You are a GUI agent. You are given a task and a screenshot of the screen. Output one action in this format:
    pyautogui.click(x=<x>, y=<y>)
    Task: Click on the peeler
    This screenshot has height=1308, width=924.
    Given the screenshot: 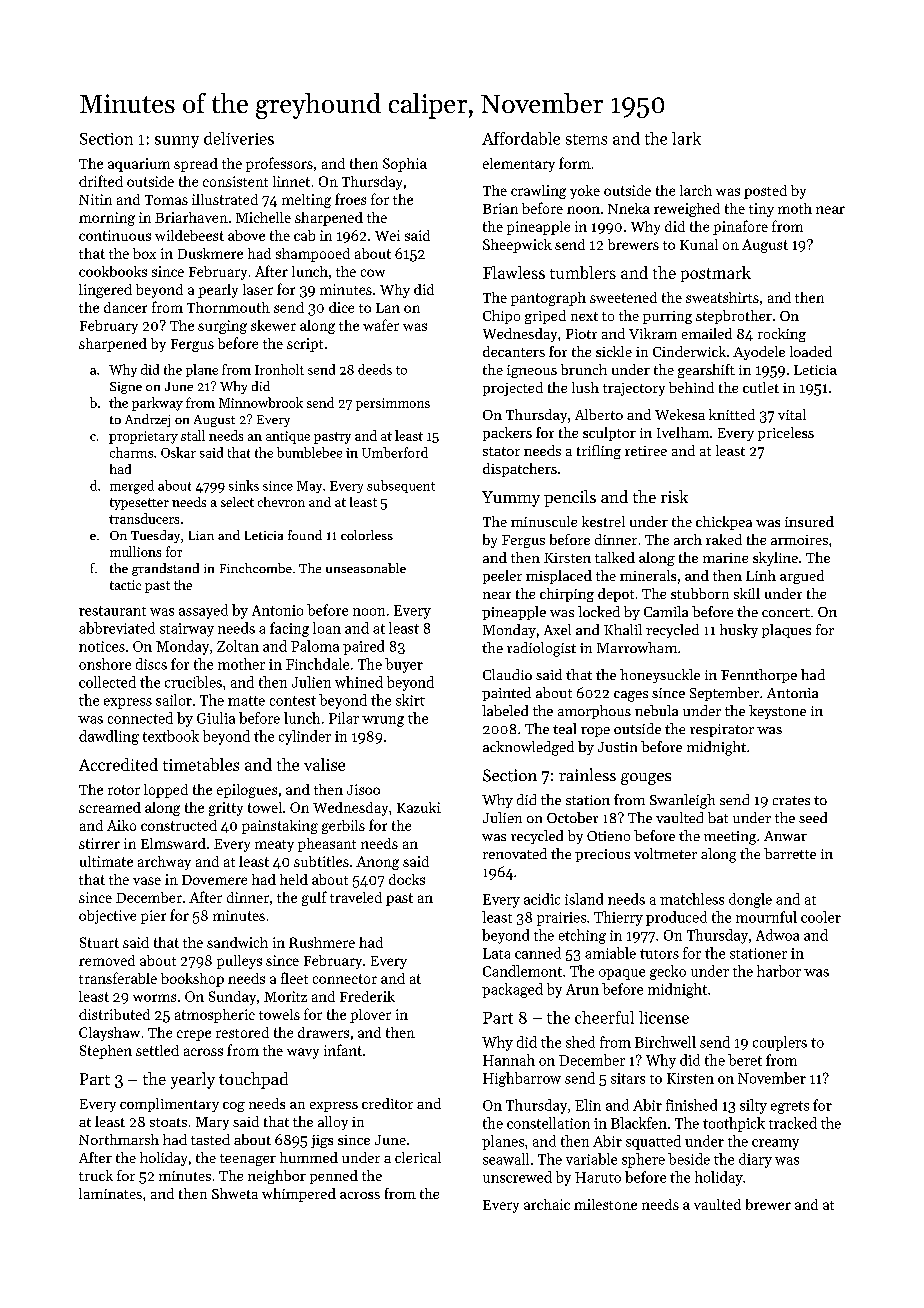 What is the action you would take?
    pyautogui.click(x=502, y=577)
